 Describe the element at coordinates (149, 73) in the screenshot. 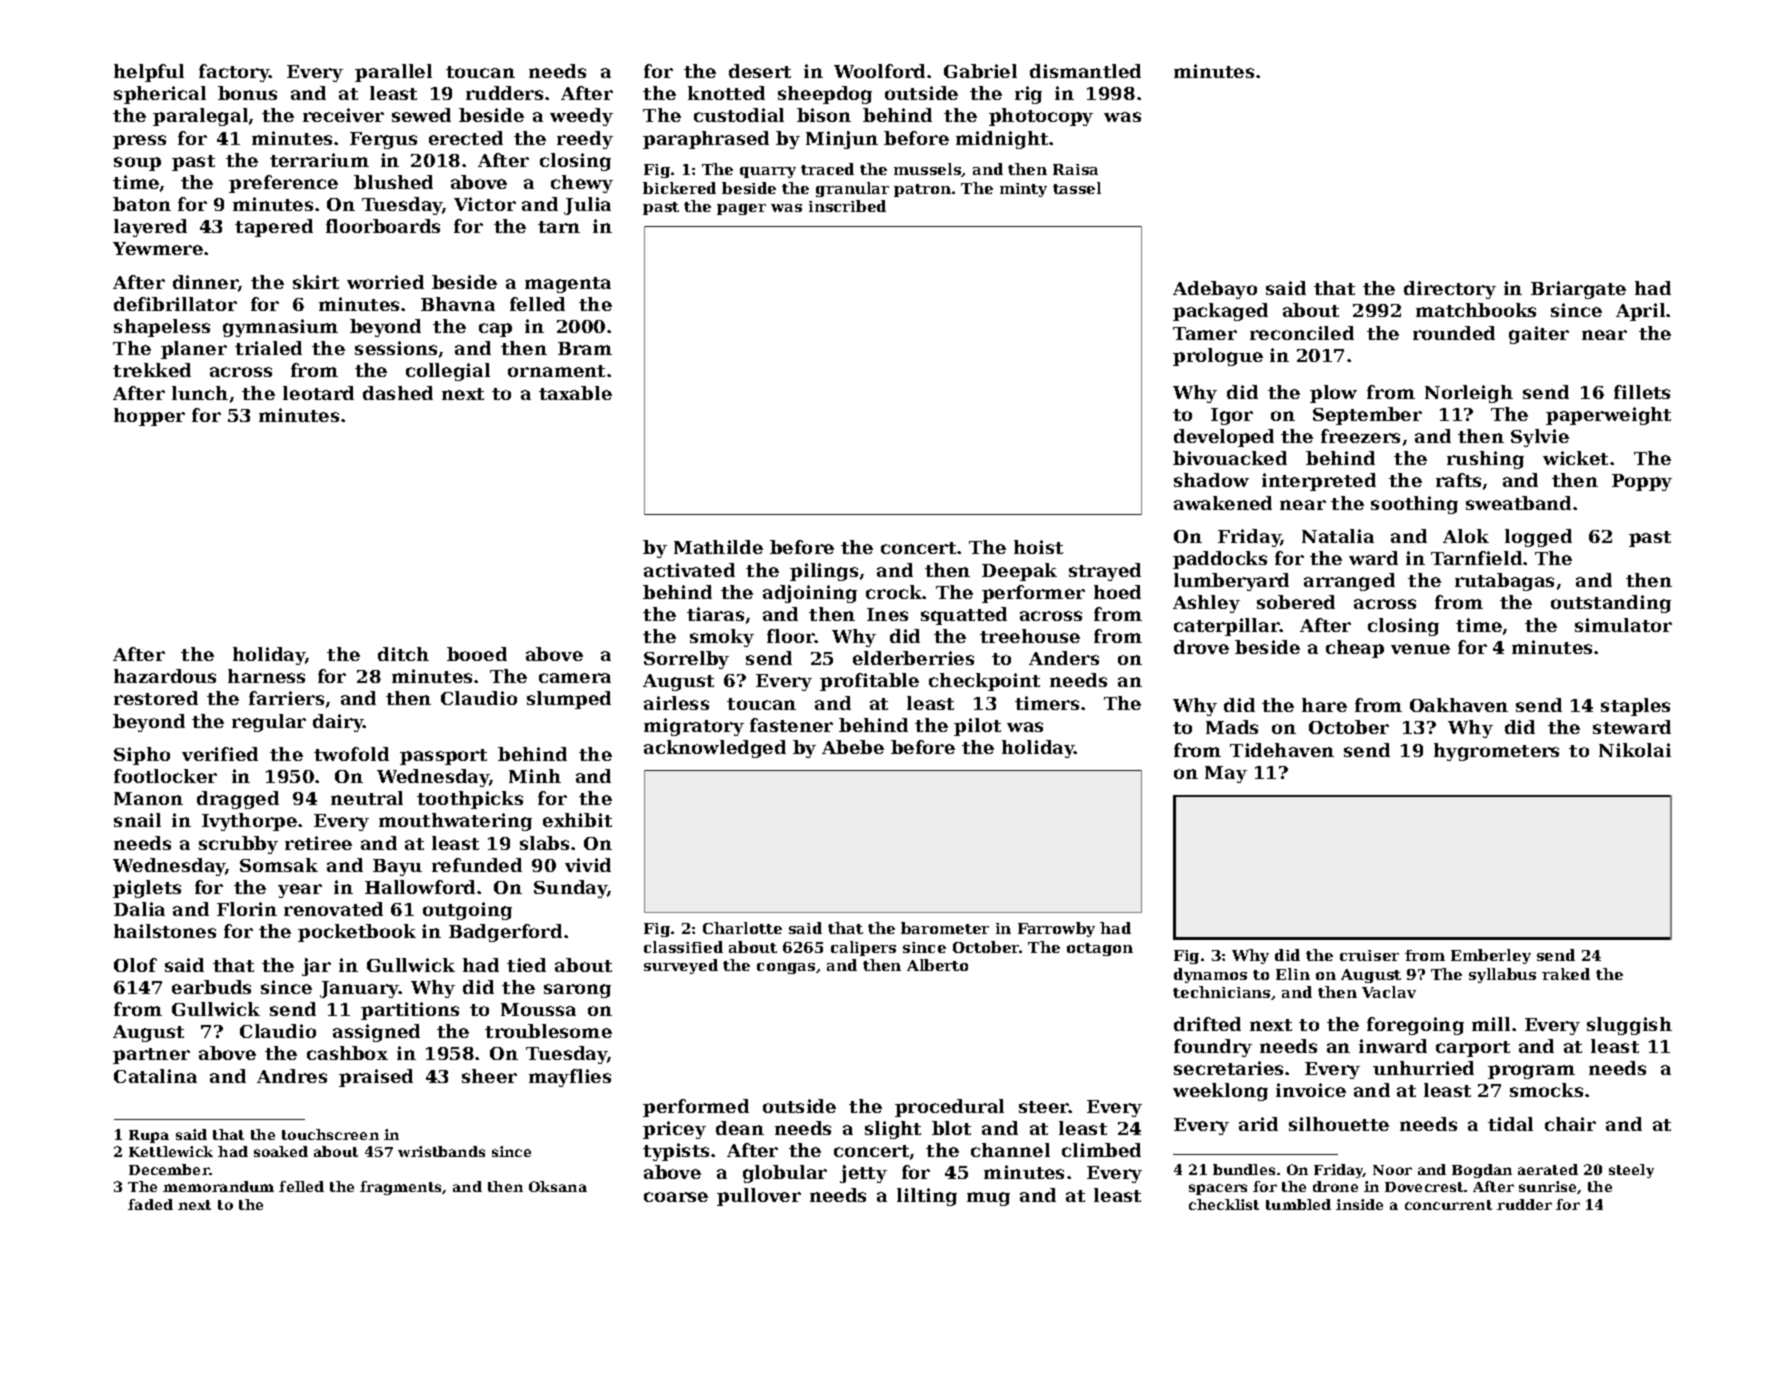

I see `helpful` at that location.
